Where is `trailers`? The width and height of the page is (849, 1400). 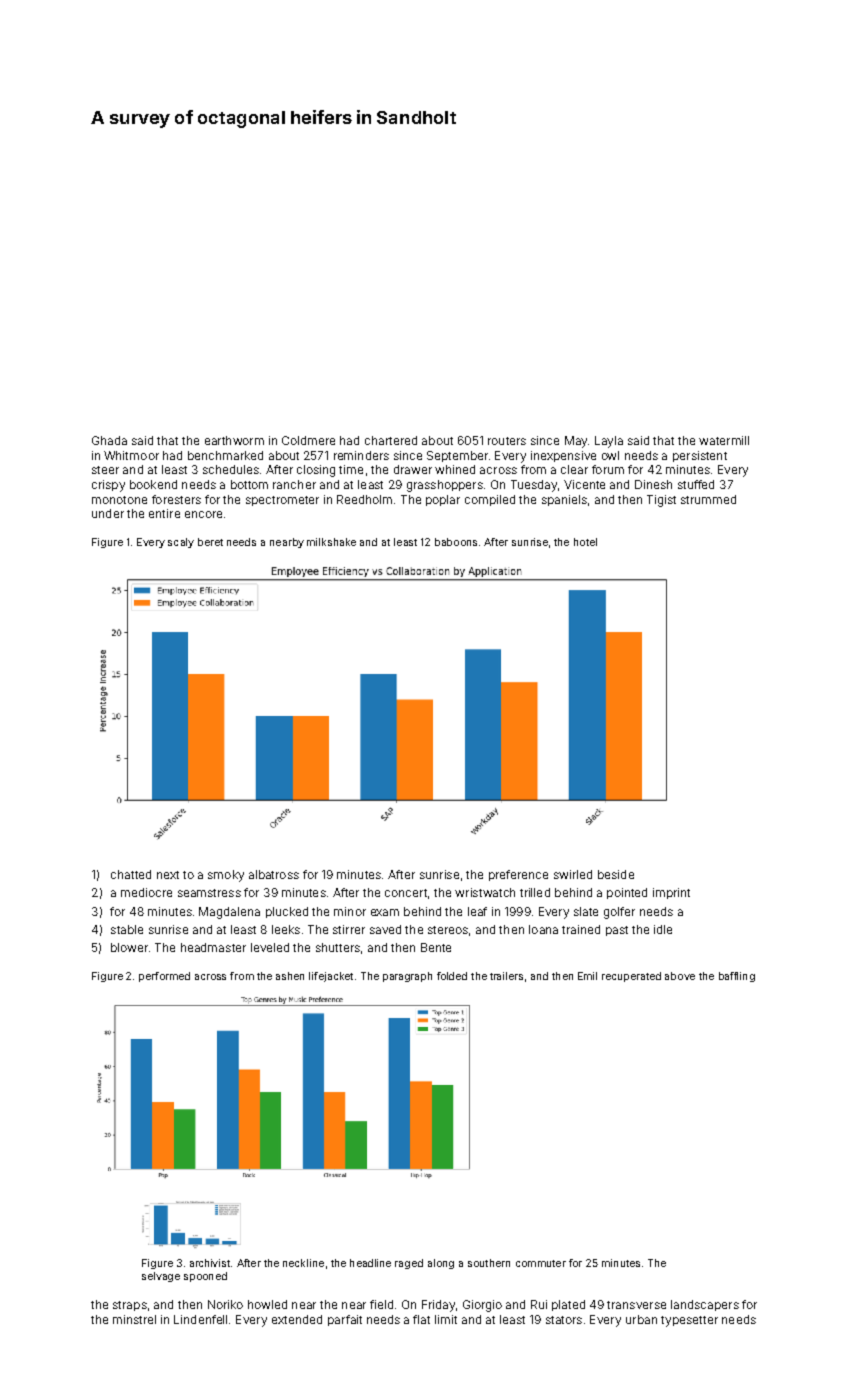
trailers is located at coordinates (506, 976).
